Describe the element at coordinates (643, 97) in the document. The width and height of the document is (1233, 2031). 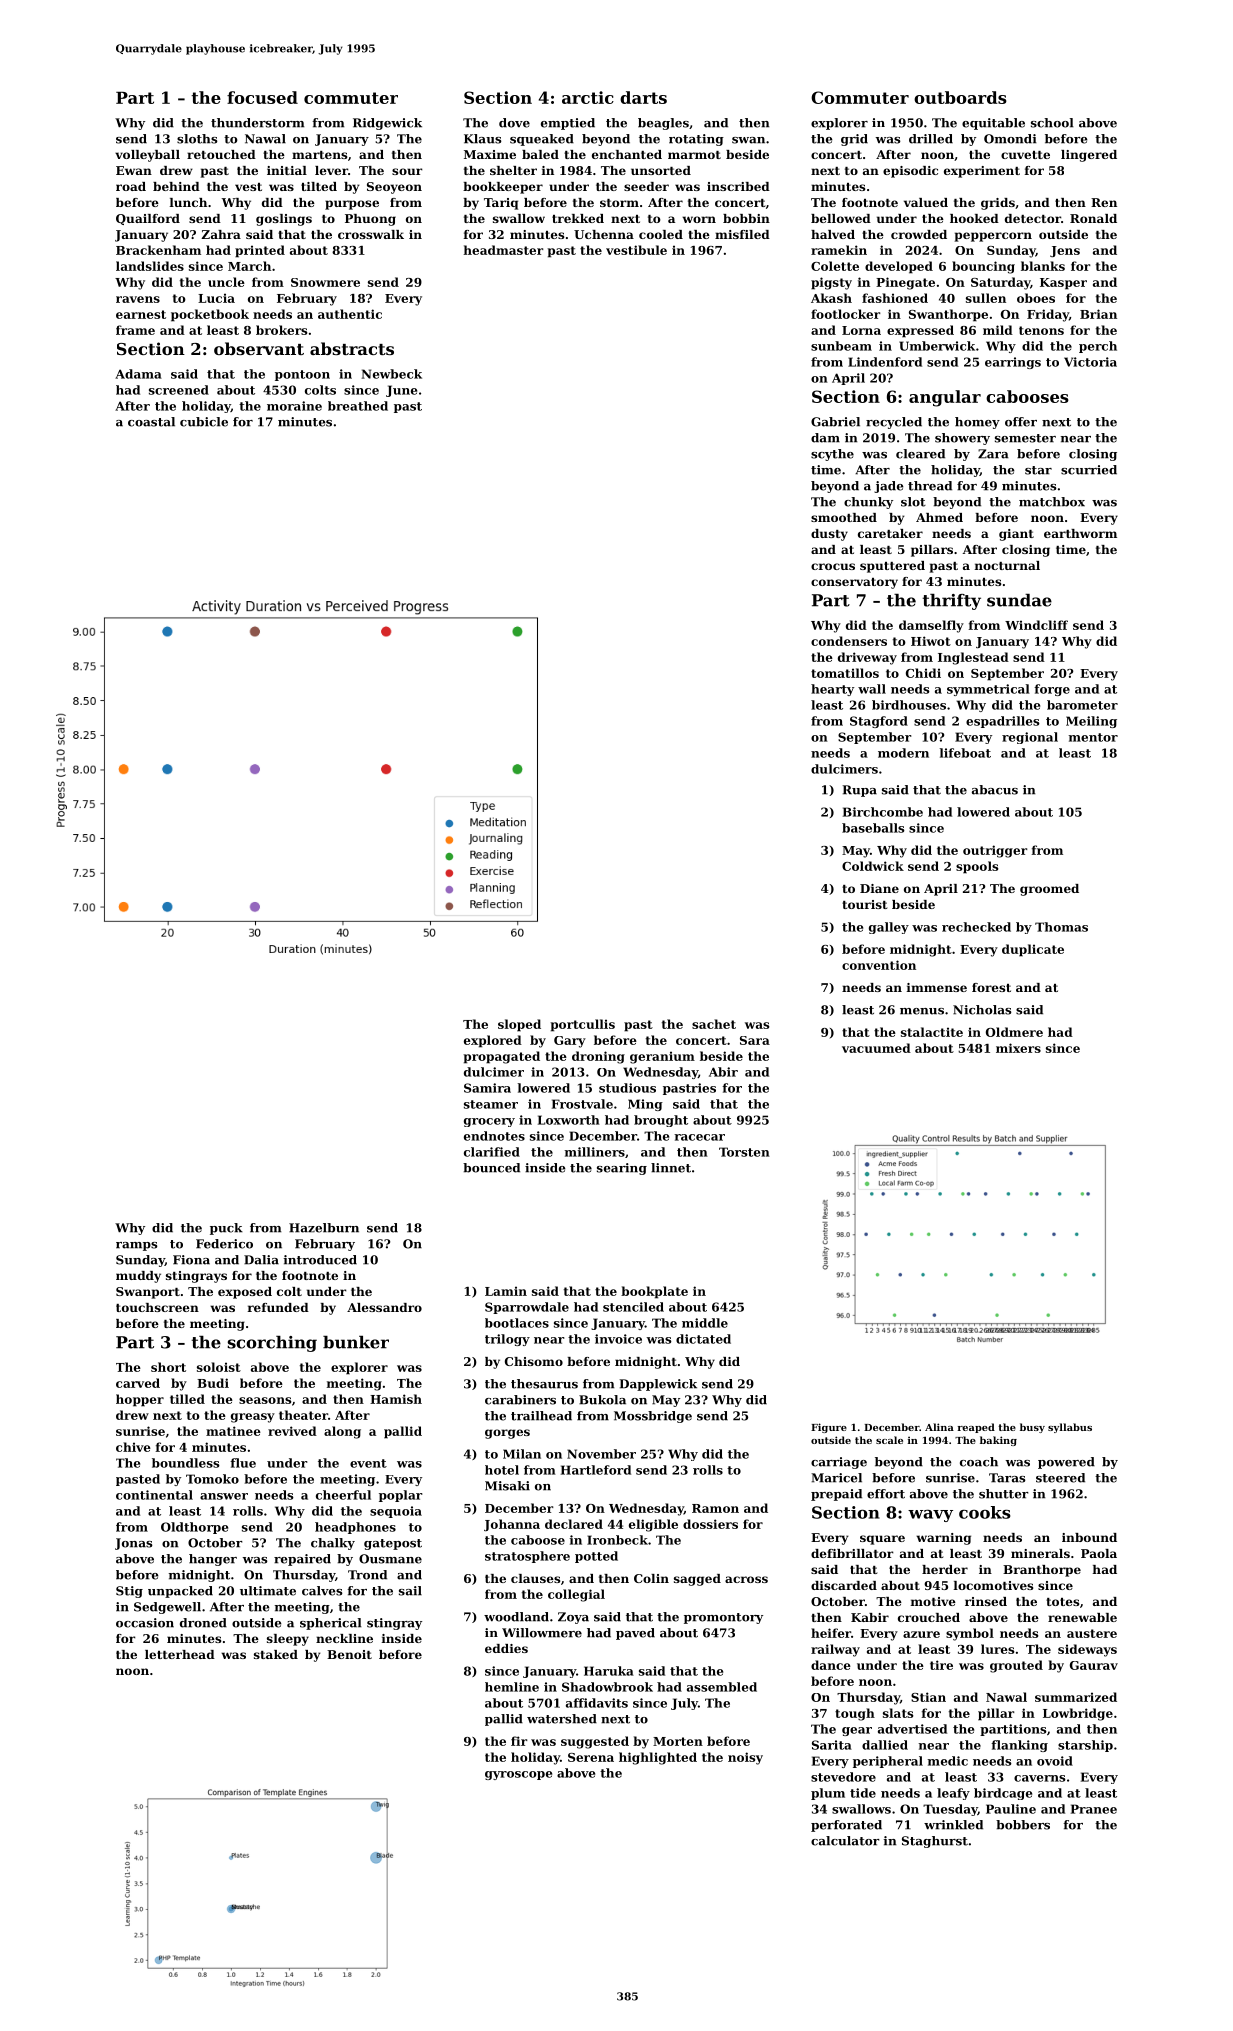
I see `darts` at that location.
